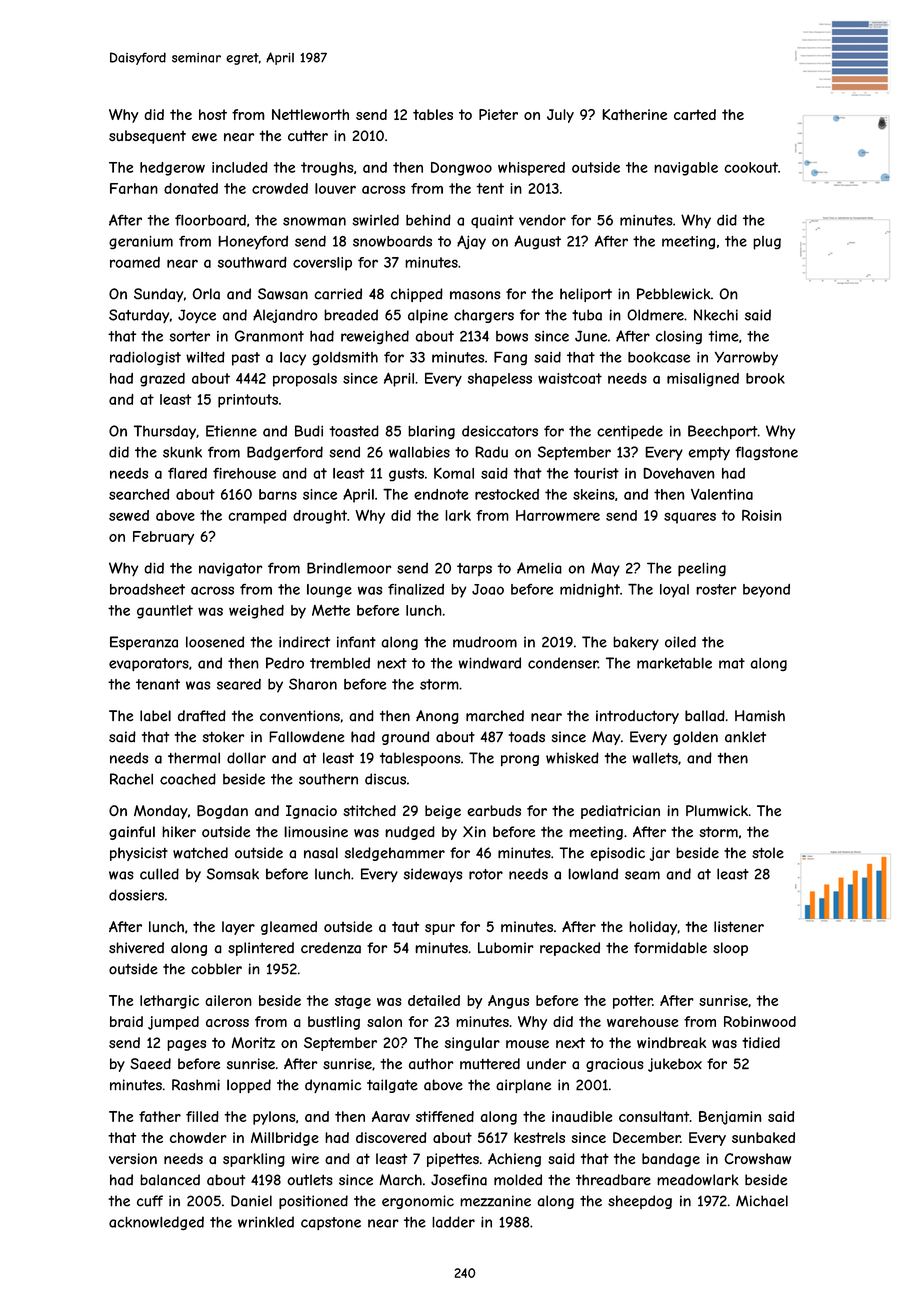 Image resolution: width=908 pixels, height=1316 pixels. I want to click on Pieter, so click(498, 114).
